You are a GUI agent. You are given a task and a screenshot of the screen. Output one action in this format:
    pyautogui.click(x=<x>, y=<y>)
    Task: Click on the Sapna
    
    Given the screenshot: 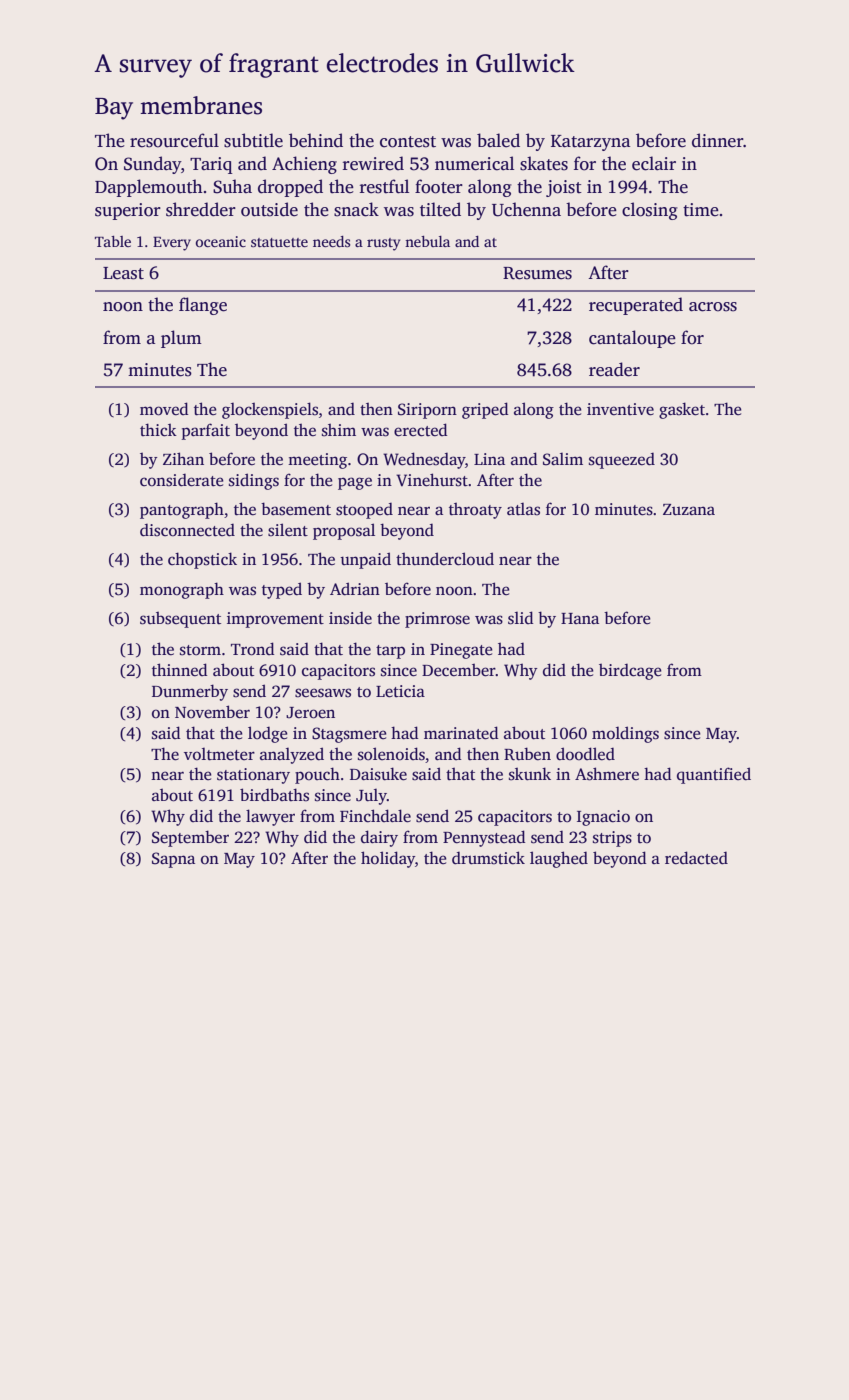 What is the action you would take?
    pyautogui.click(x=173, y=860)
